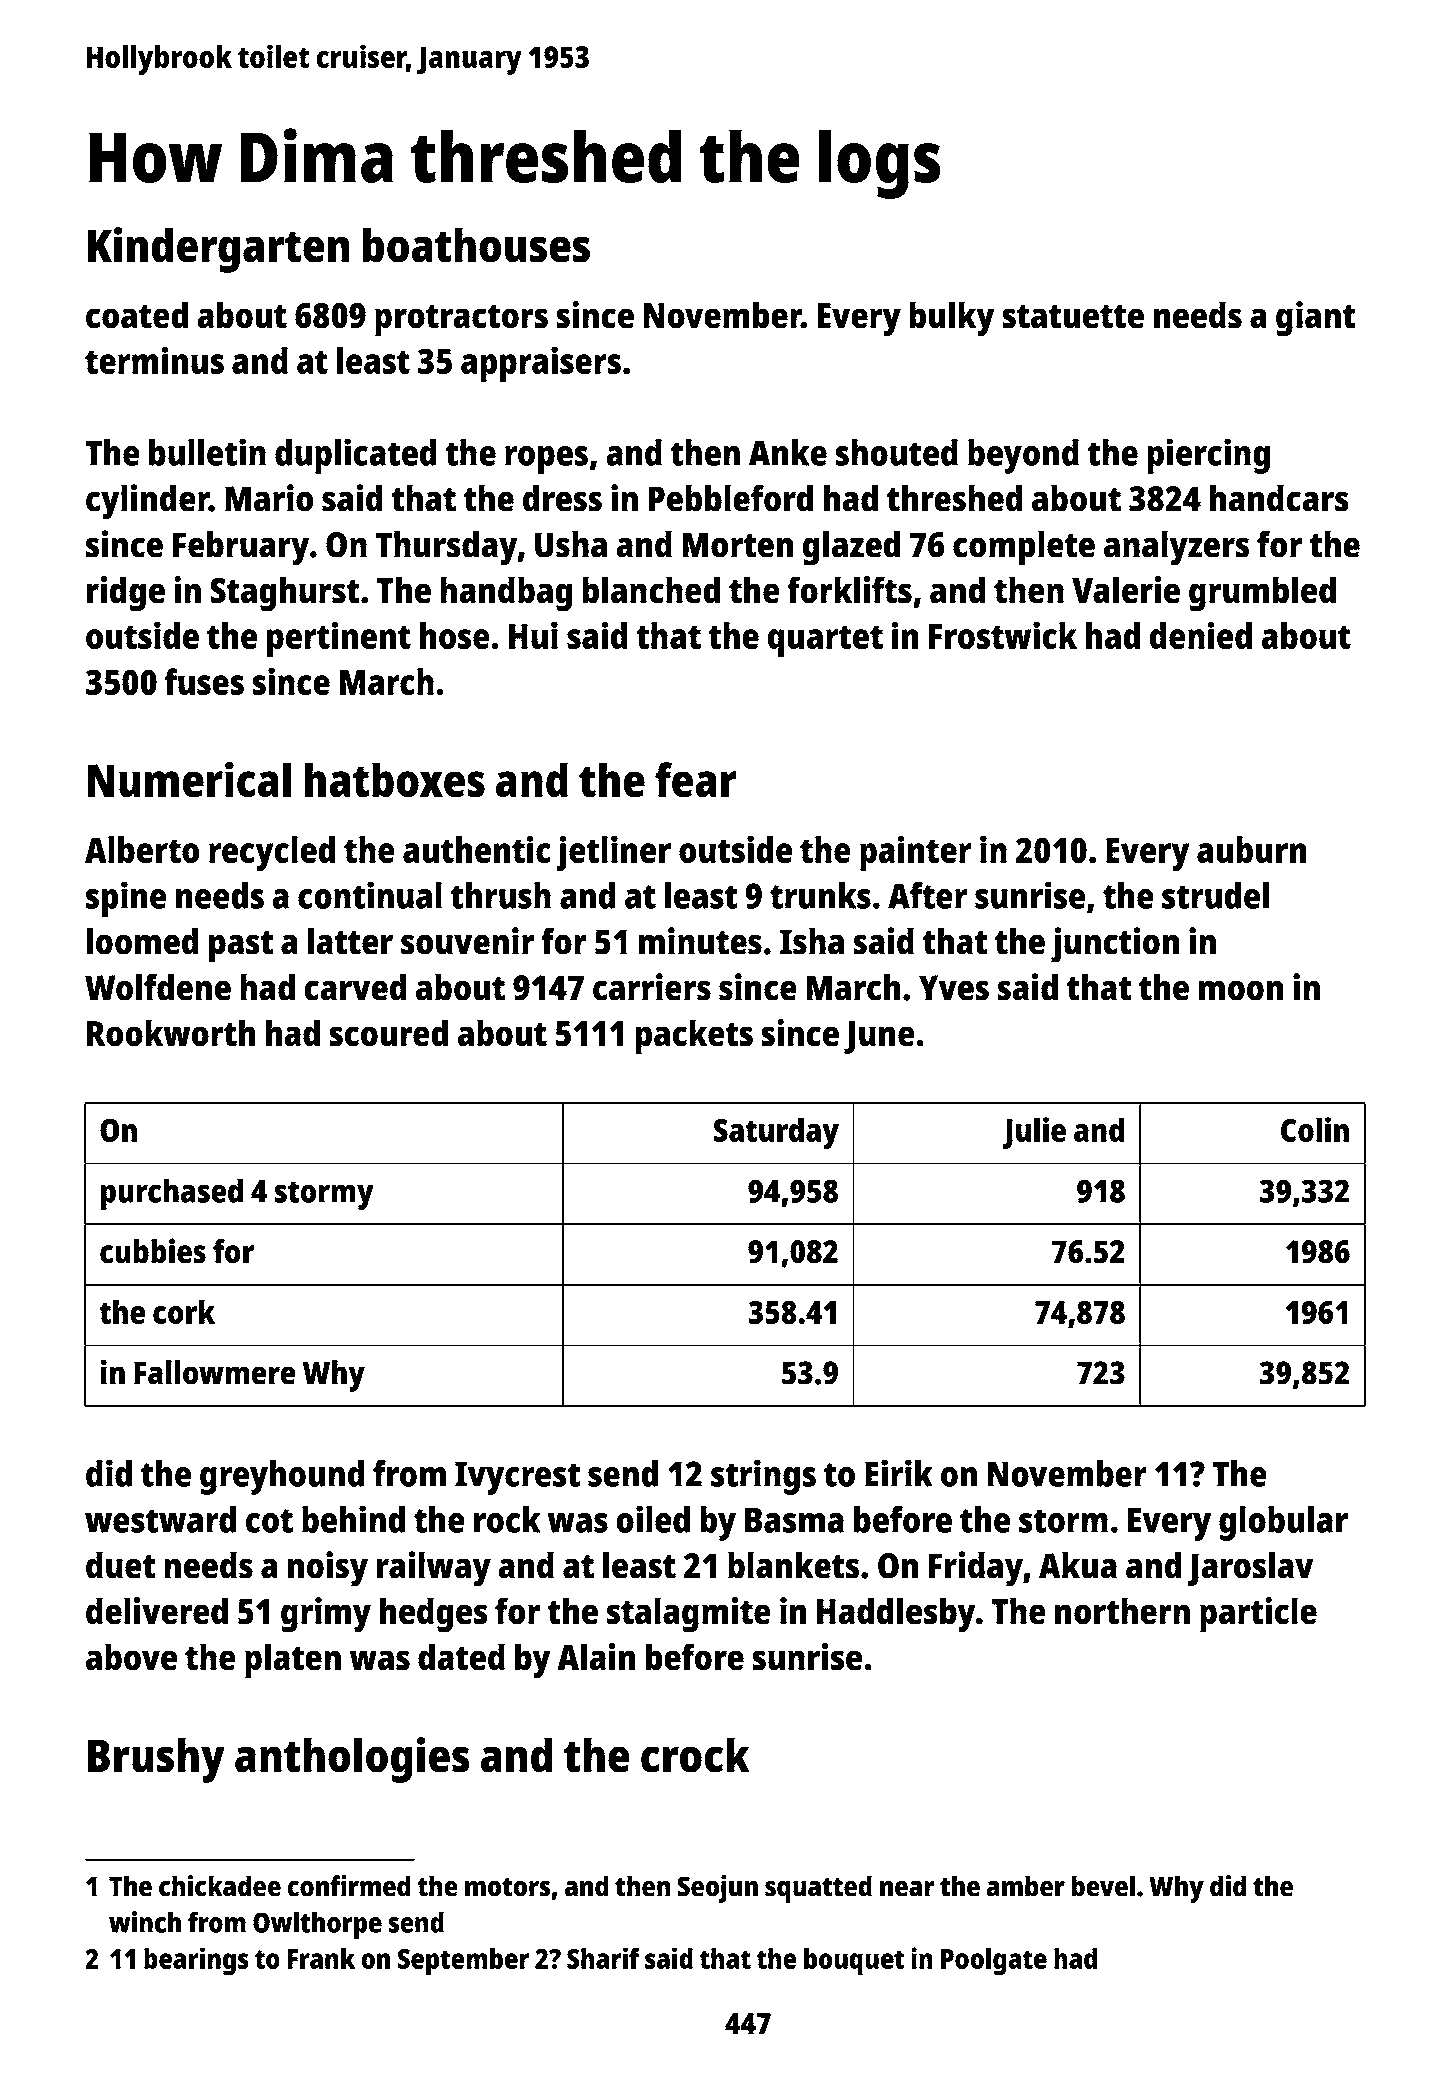  I want to click on moon, so click(1241, 990).
